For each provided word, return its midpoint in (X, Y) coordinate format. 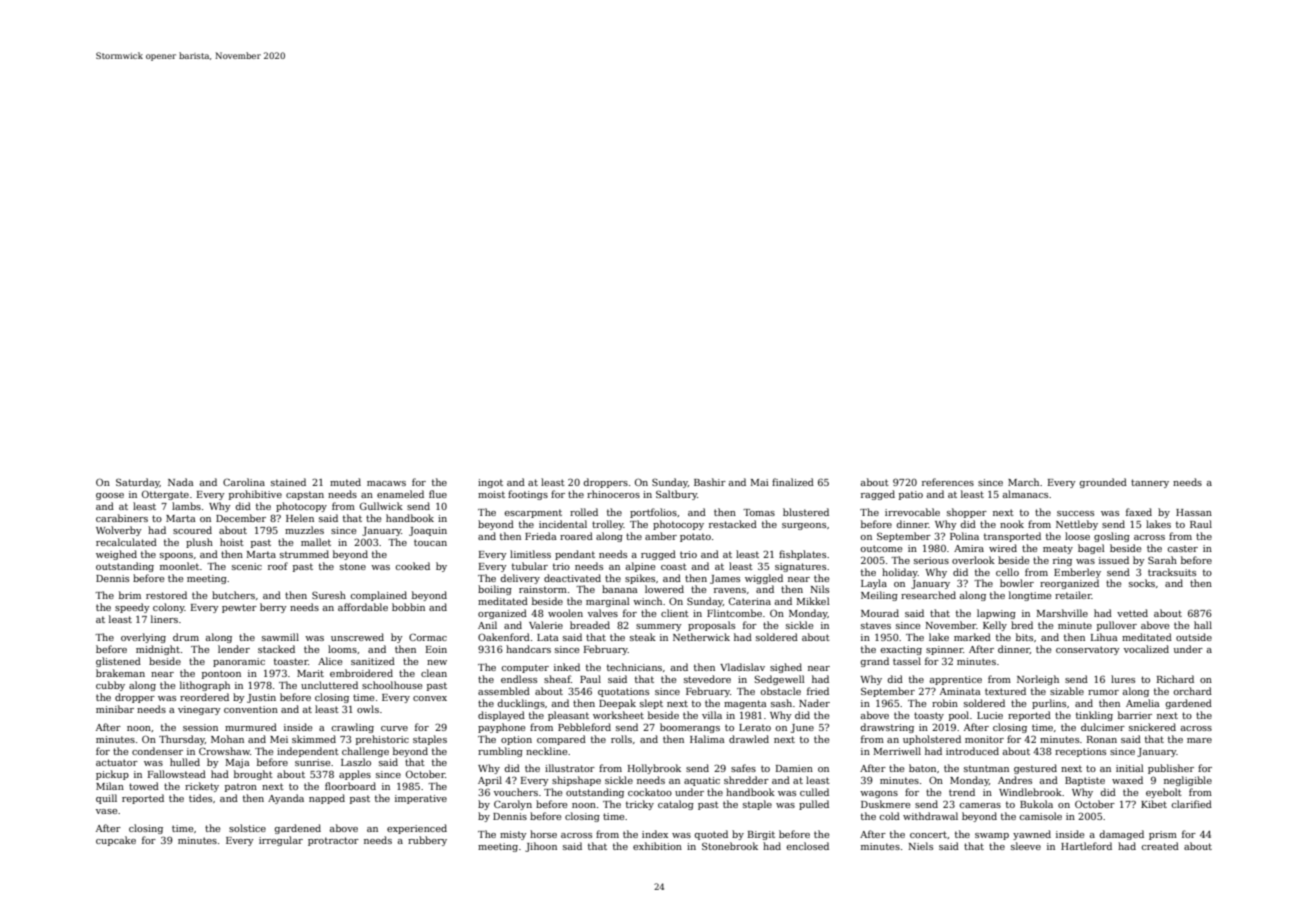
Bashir (710, 482)
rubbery (427, 841)
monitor (984, 739)
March (1023, 482)
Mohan (227, 739)
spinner (944, 650)
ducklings (521, 704)
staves (876, 625)
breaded (590, 625)
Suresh (329, 595)
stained (288, 482)
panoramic (239, 662)
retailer (1073, 595)
